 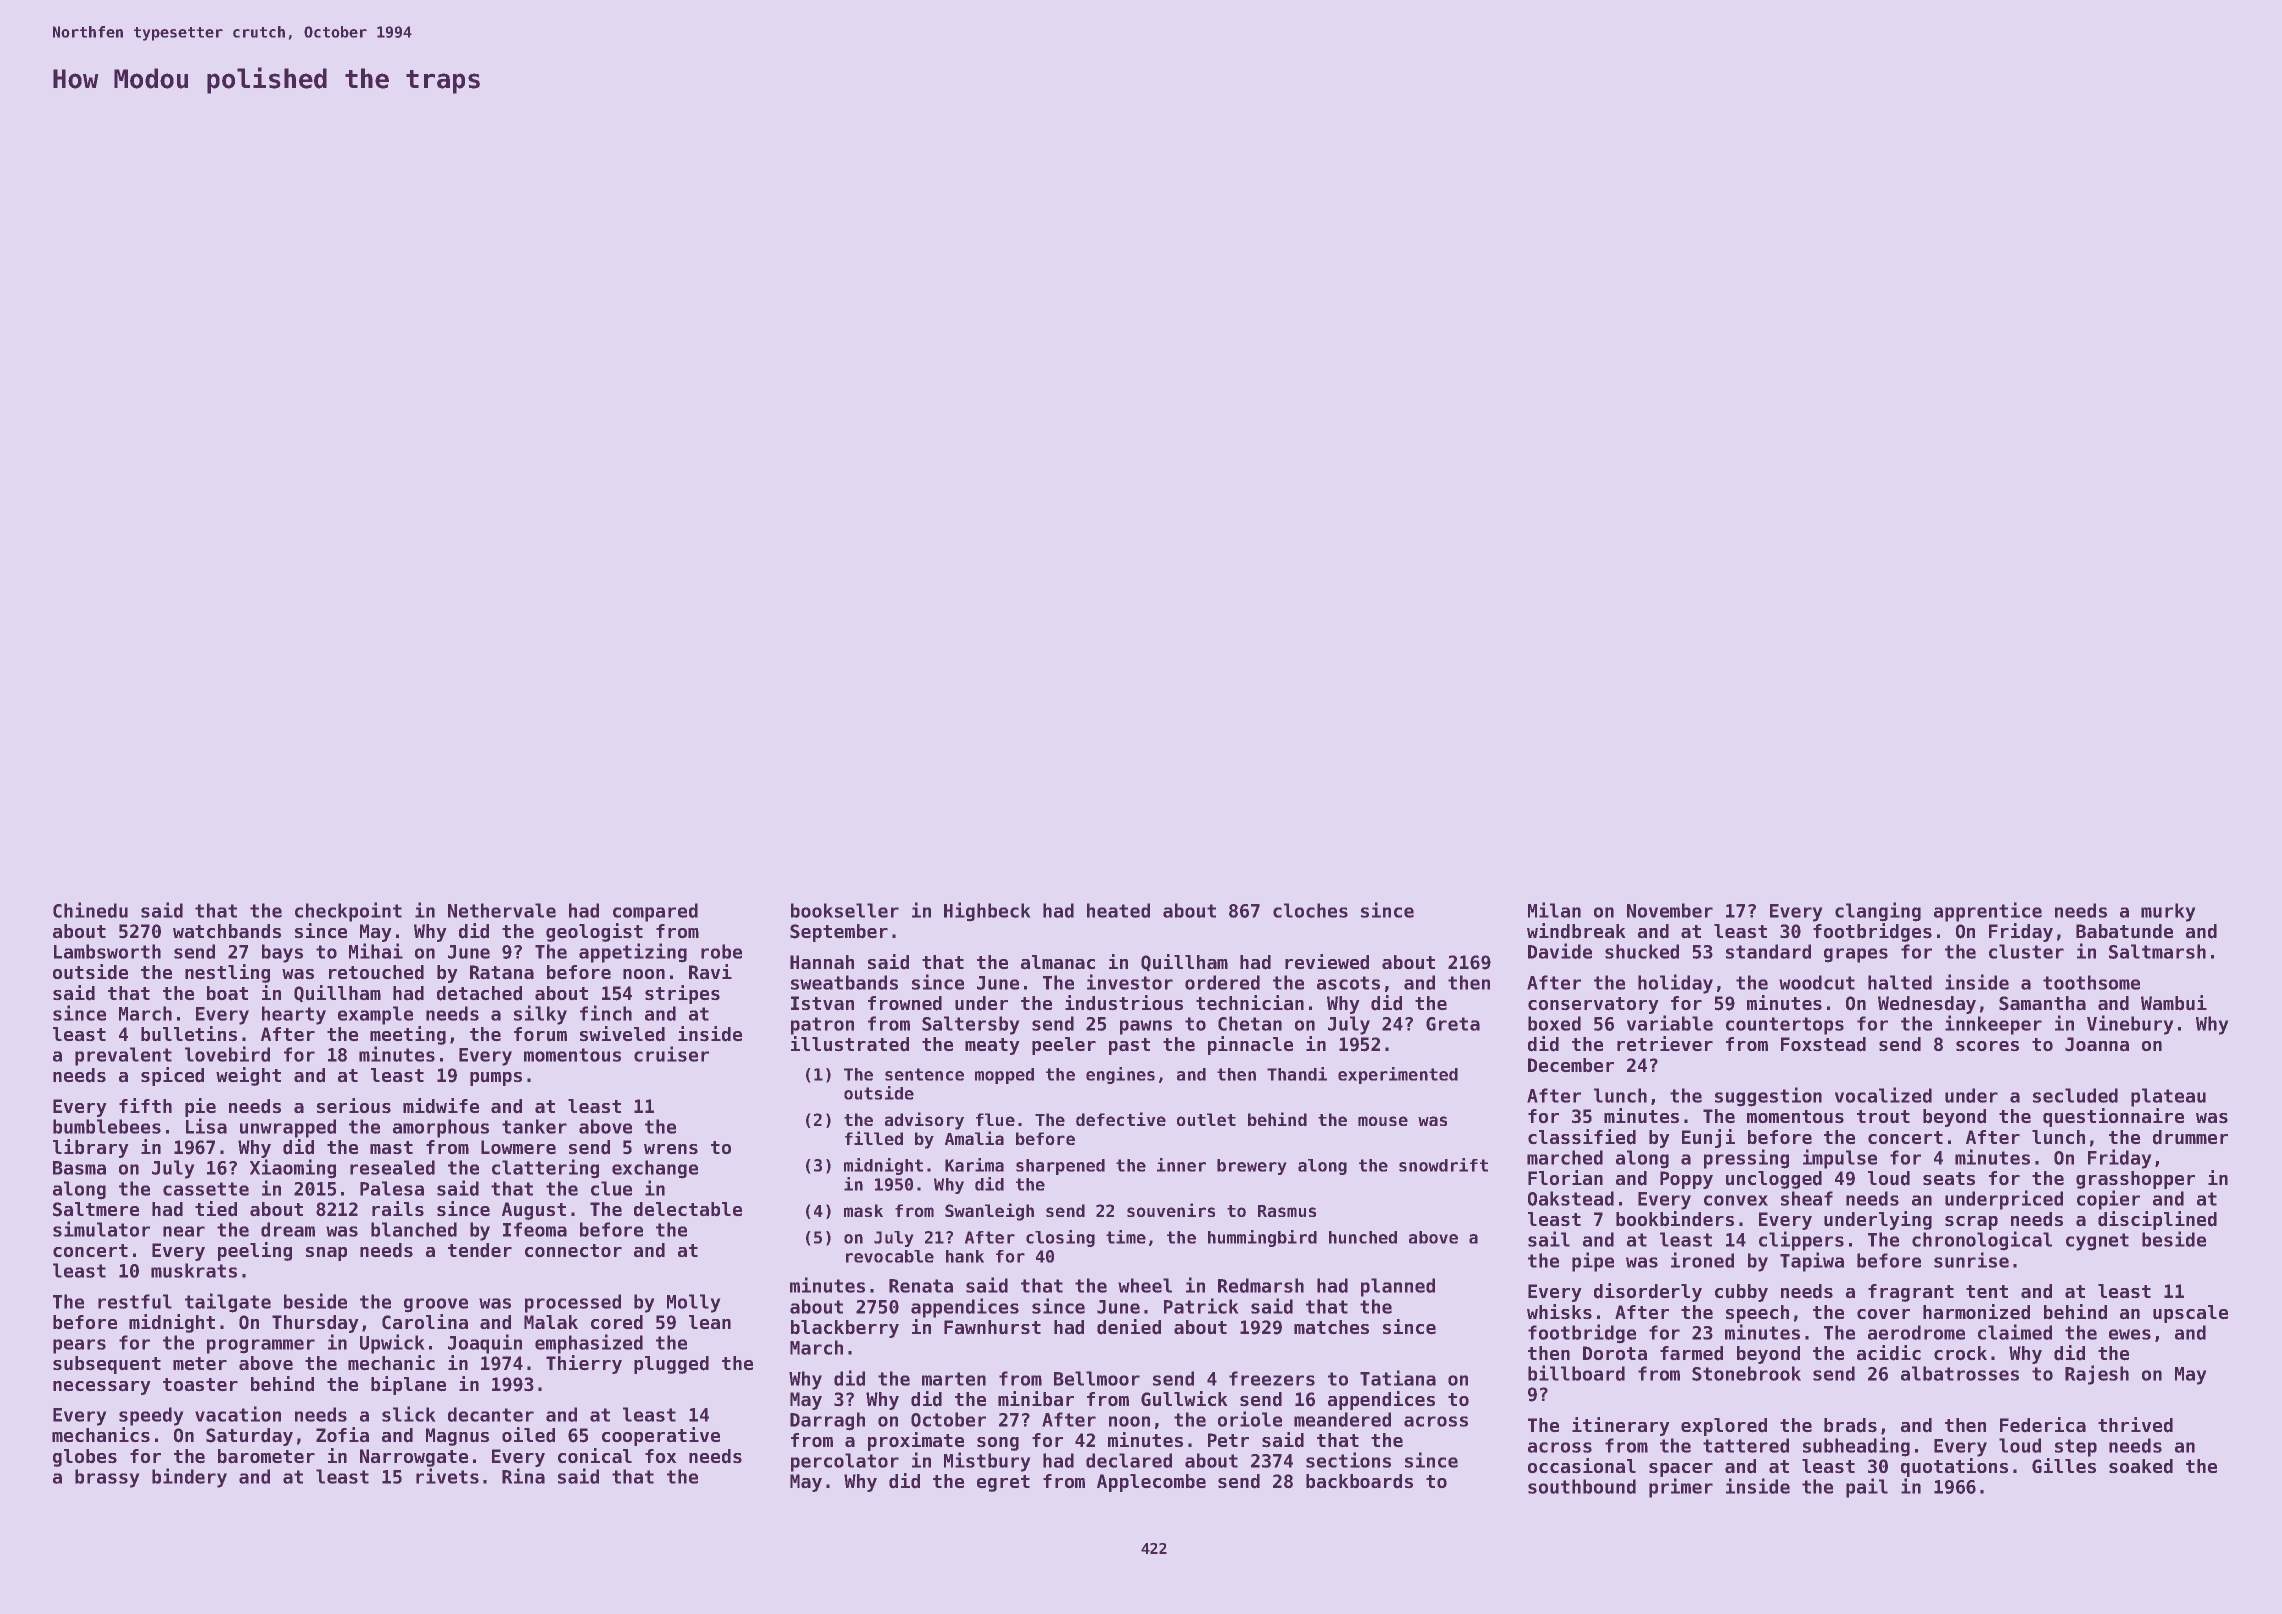 I want to click on Saturday, so click(x=249, y=1437).
